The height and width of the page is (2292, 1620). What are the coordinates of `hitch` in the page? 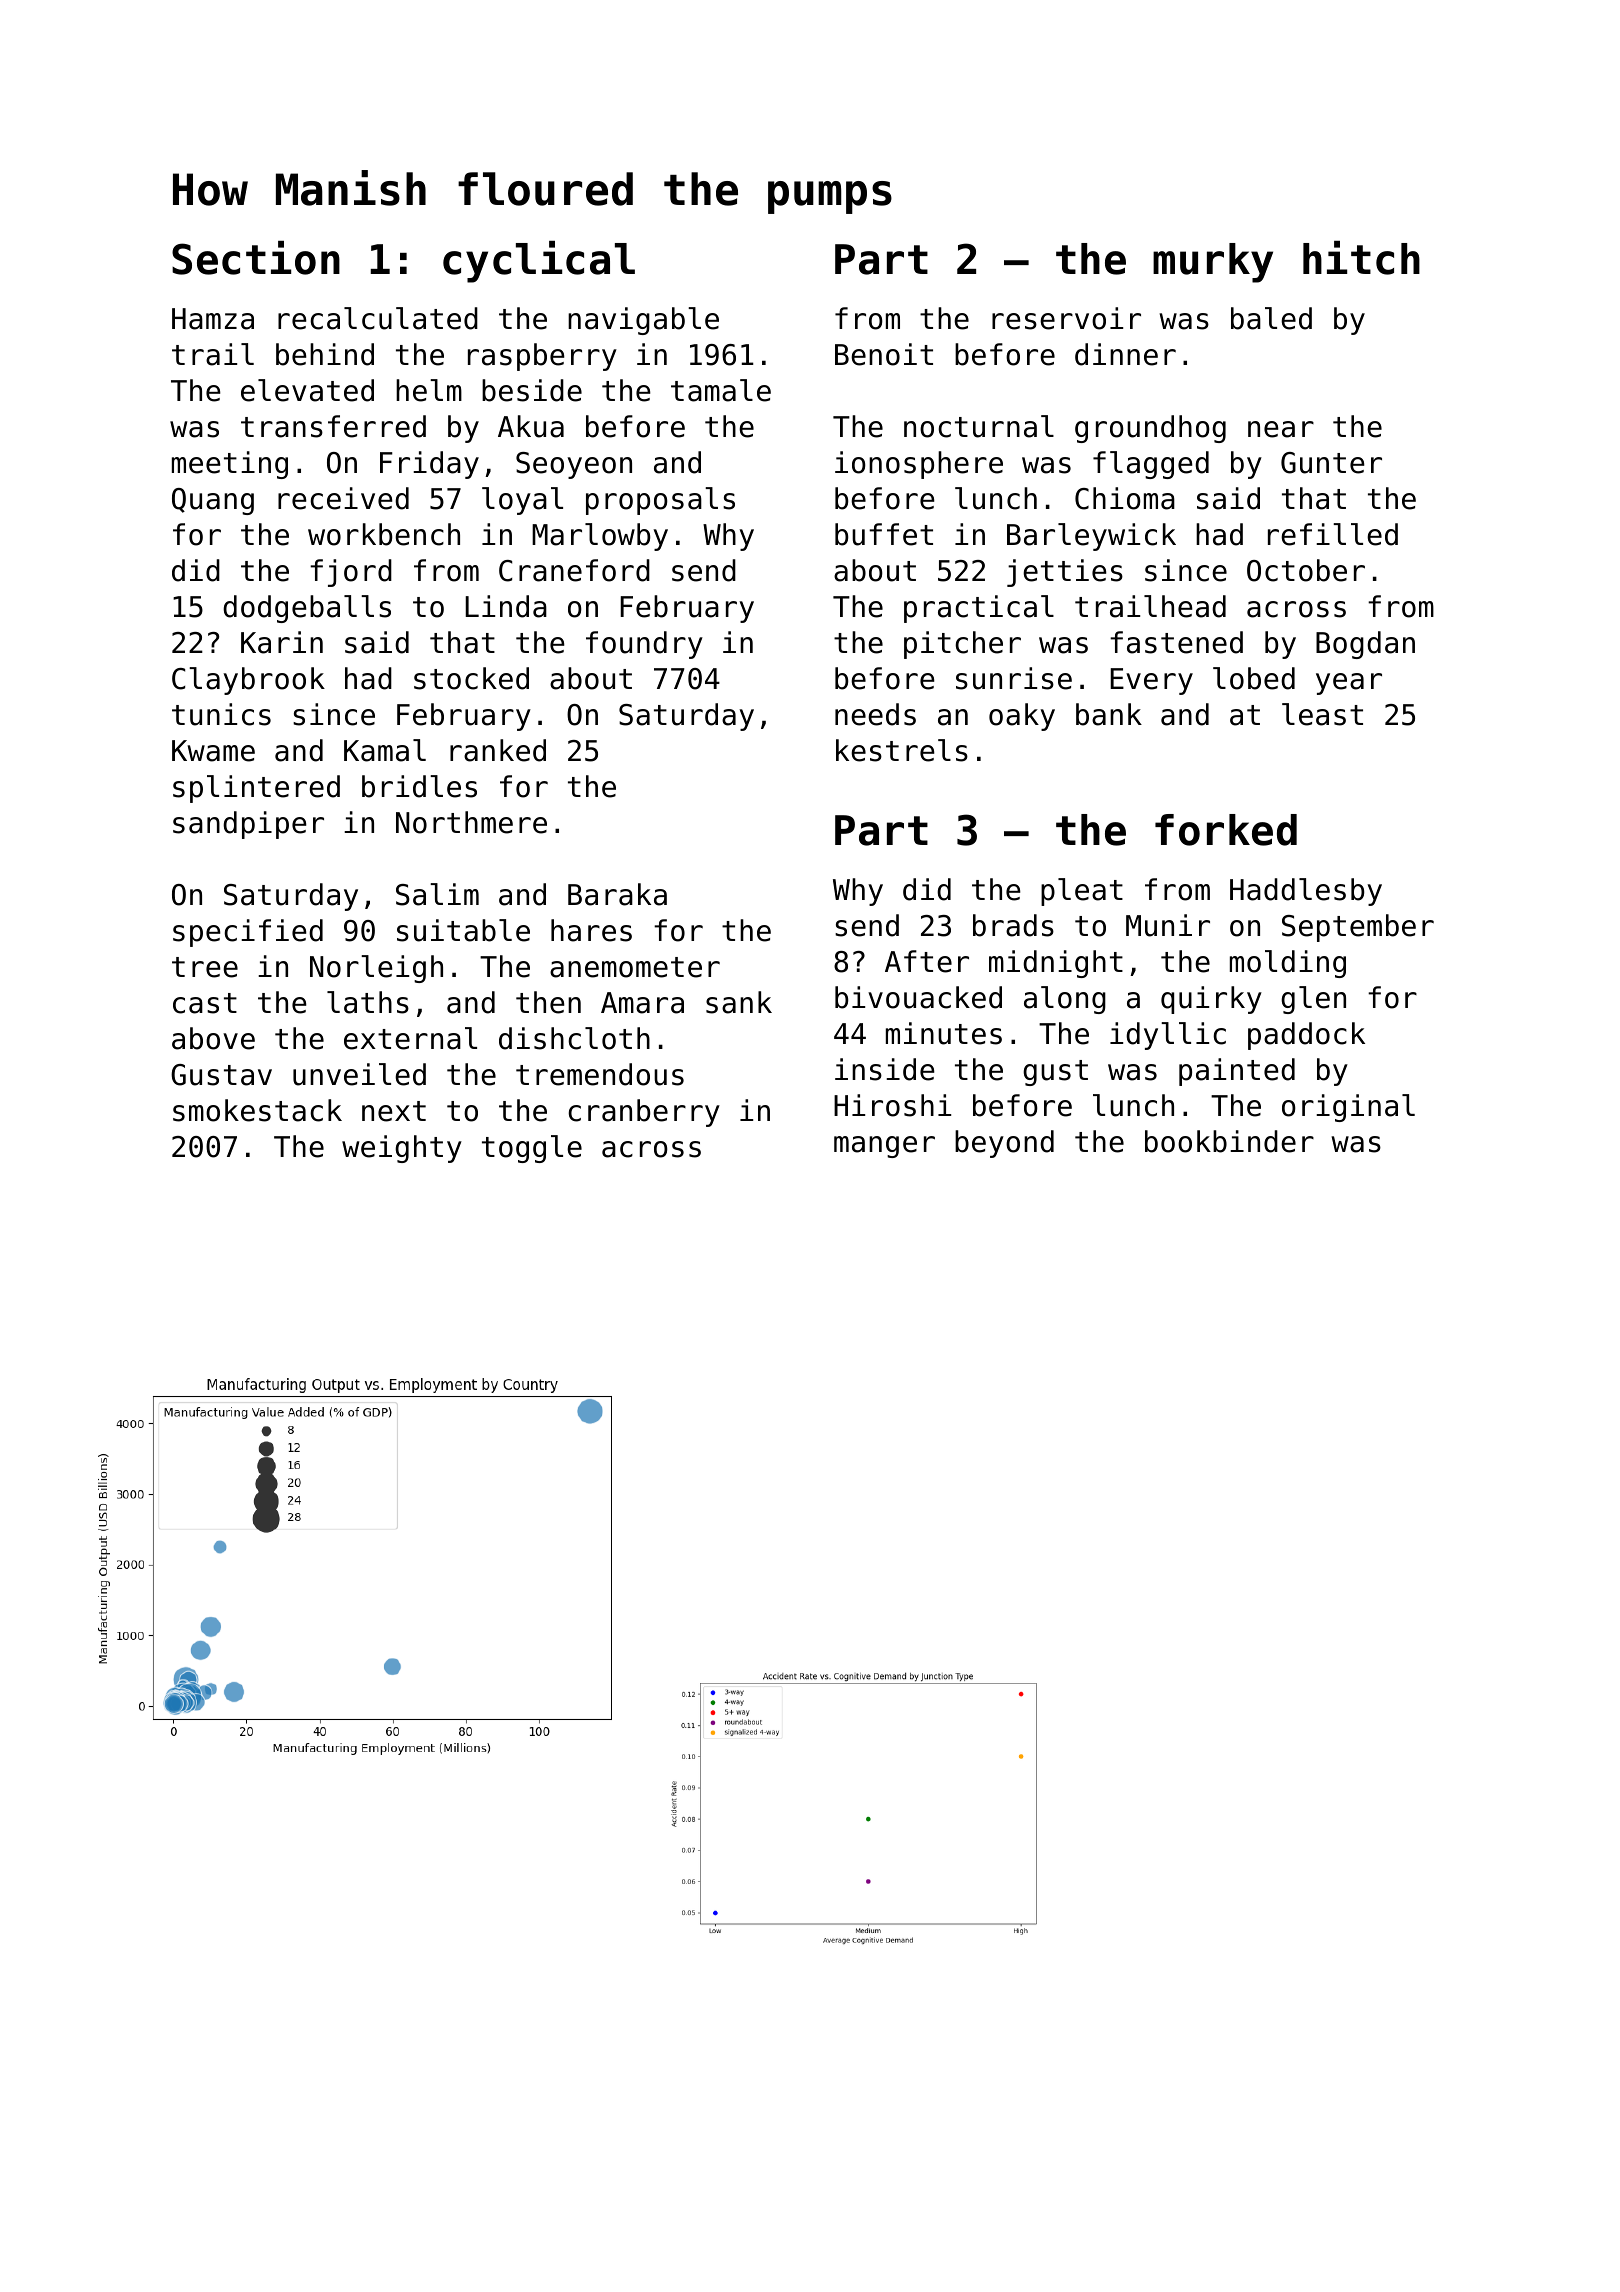 It's located at (1361, 258).
